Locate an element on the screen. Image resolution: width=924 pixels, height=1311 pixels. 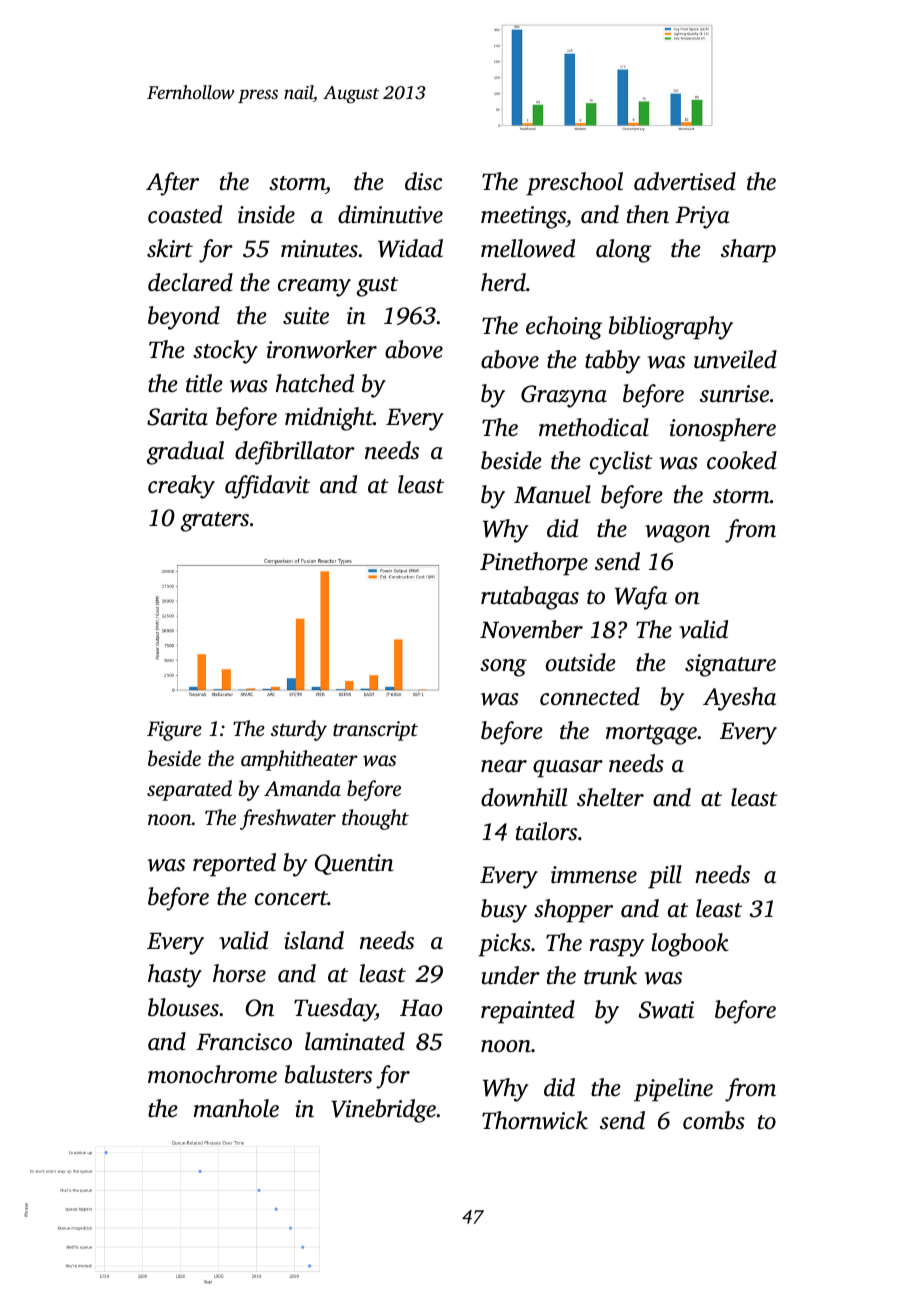
graters is located at coordinates (215, 522).
